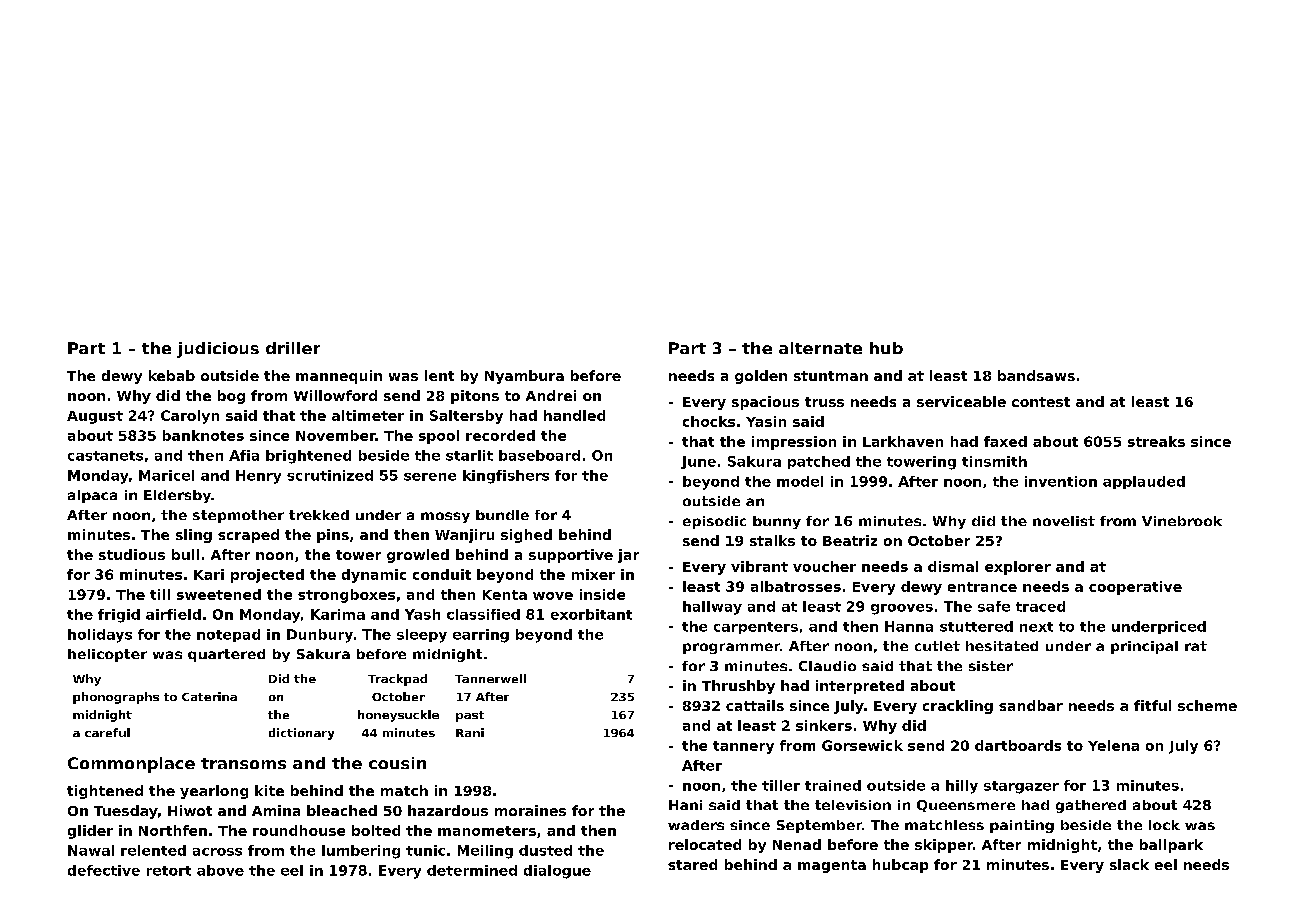  I want to click on dartboards, so click(1018, 745).
